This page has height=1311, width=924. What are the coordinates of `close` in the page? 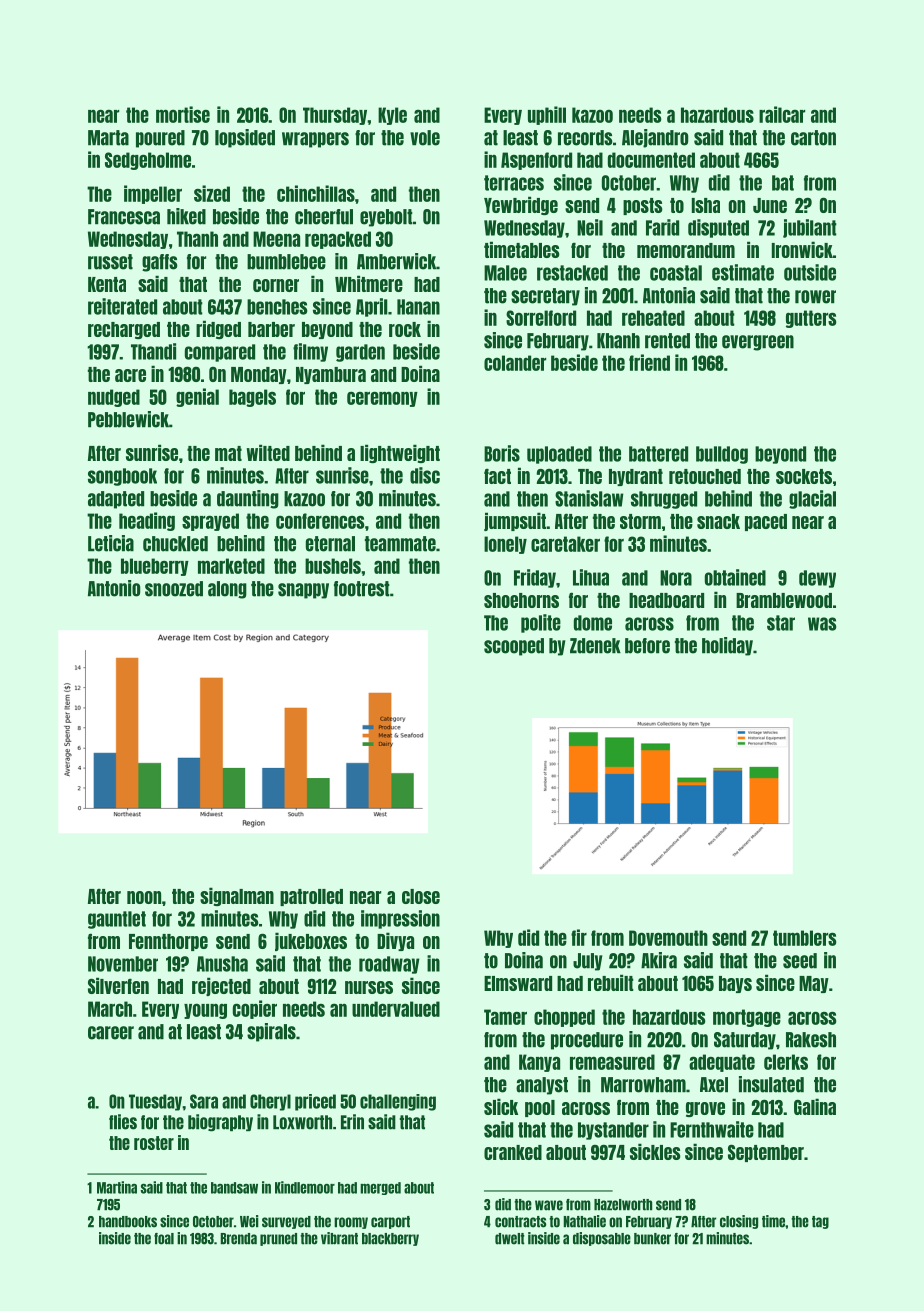 It's located at (421, 896).
